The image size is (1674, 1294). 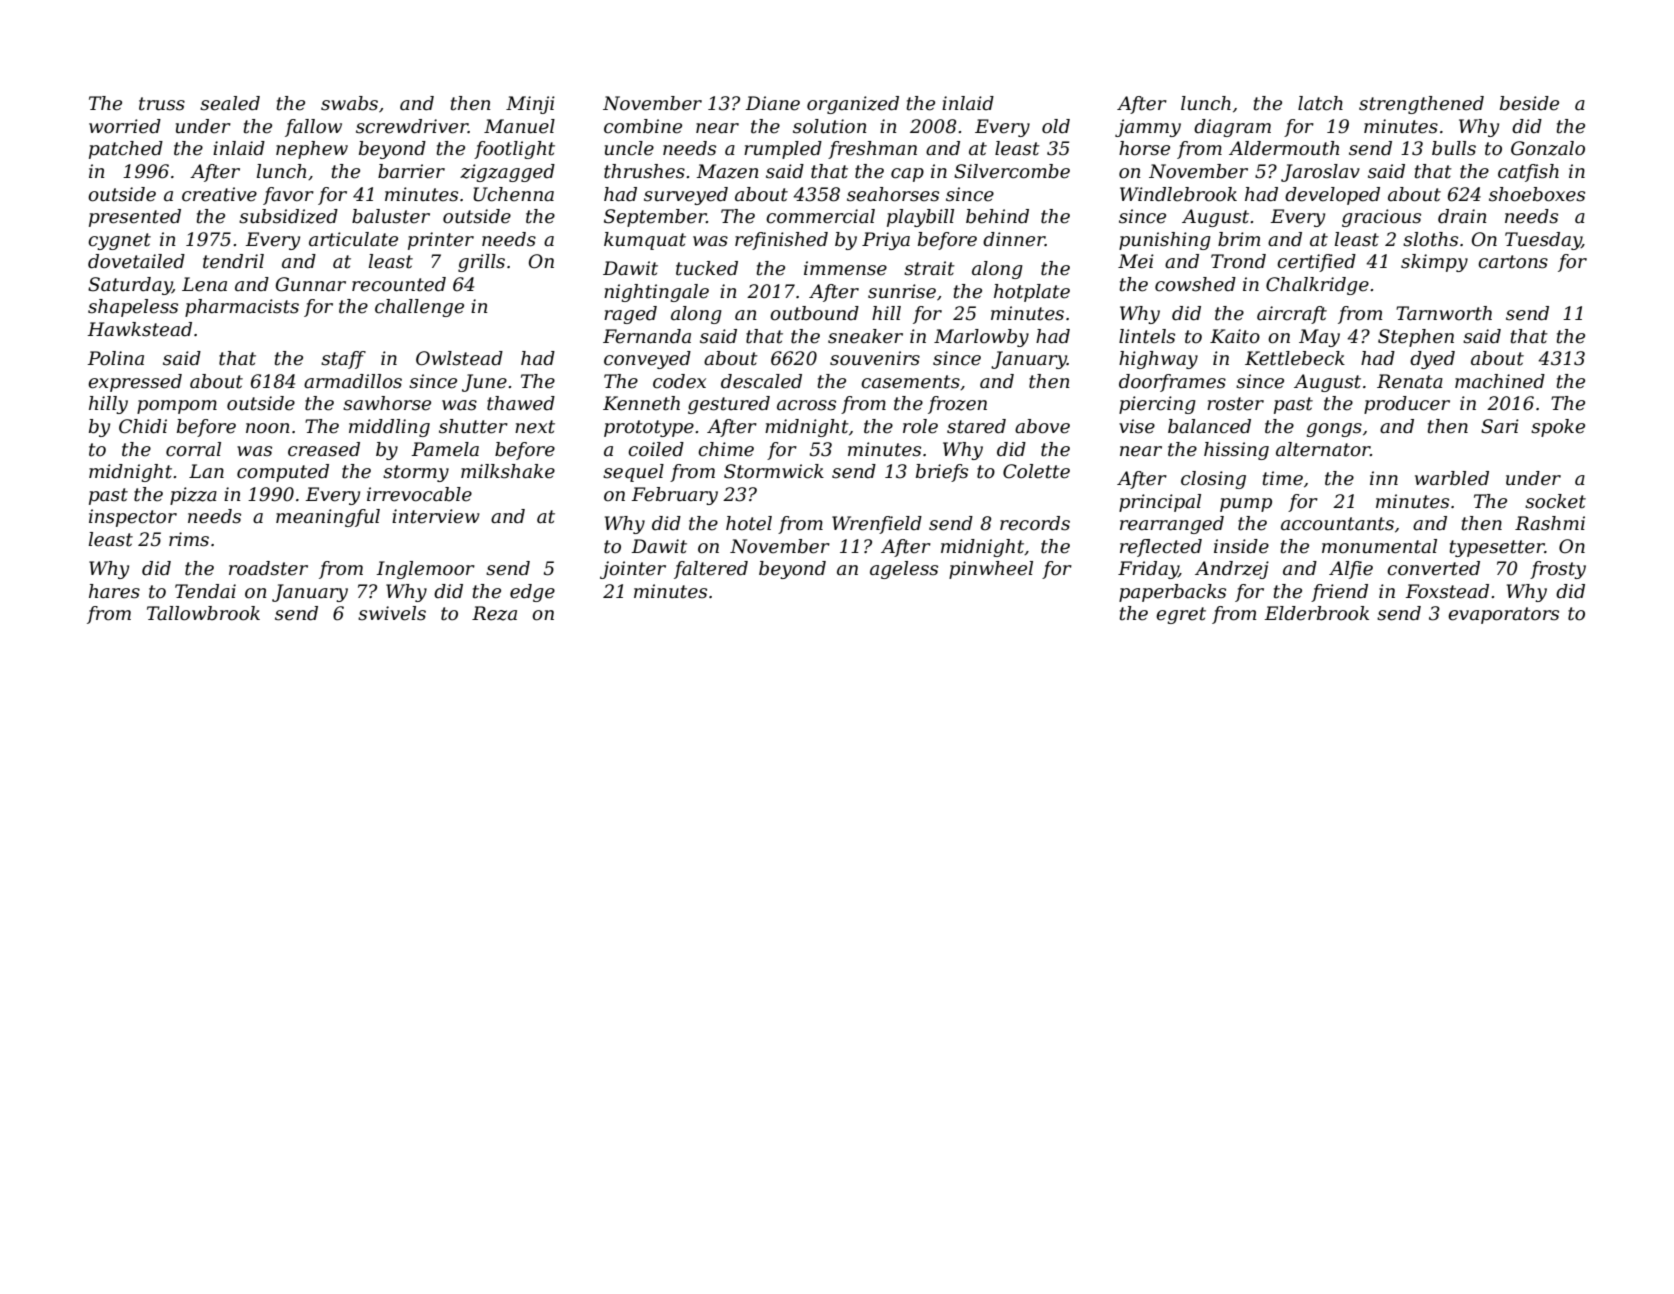 I want to click on cygnet, so click(x=119, y=241).
